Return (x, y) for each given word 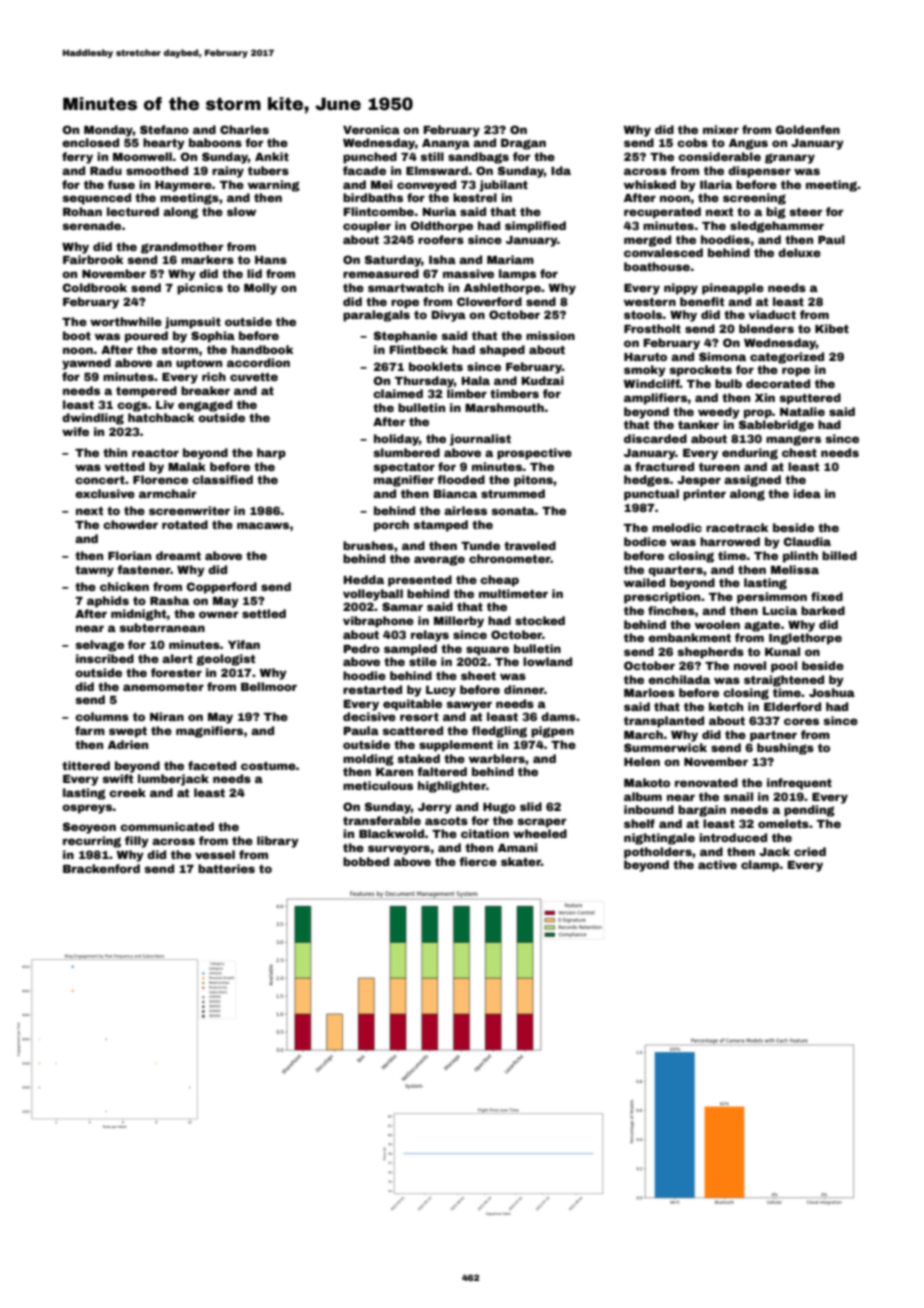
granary (790, 158)
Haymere (183, 186)
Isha (442, 259)
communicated (167, 826)
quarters (675, 571)
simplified (535, 227)
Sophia (213, 337)
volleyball (373, 595)
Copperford (222, 588)
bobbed (366, 861)
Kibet (832, 328)
